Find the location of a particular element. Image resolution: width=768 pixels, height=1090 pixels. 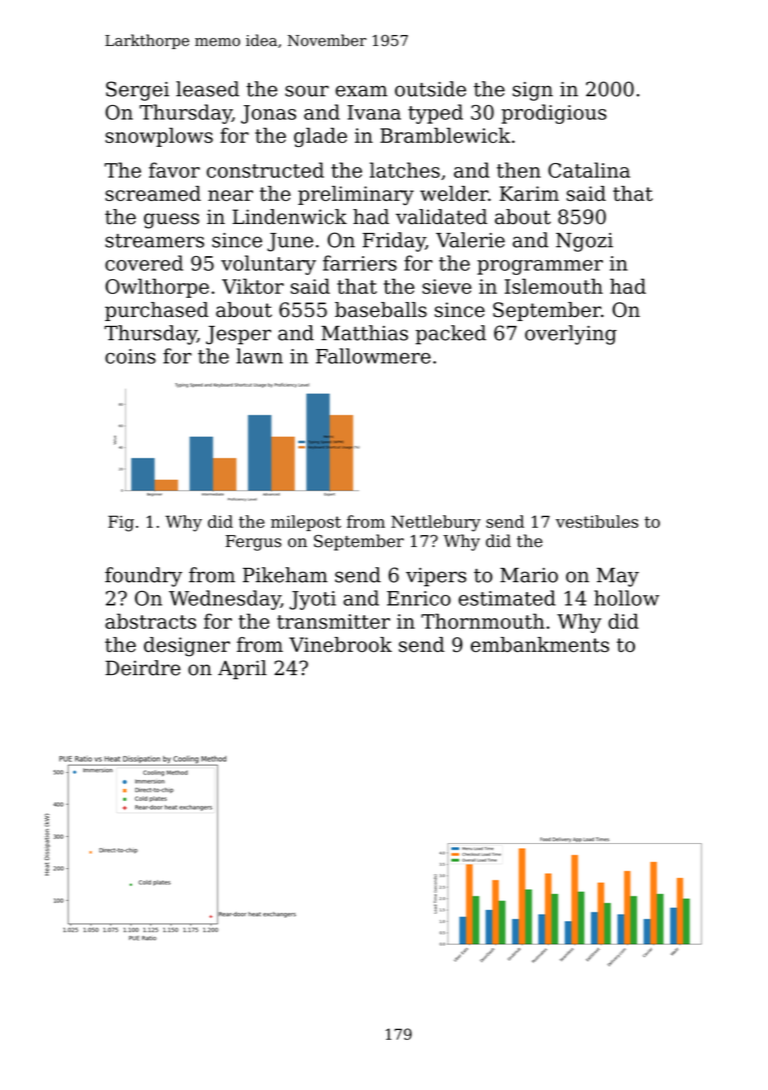

Sergei is located at coordinates (137, 91).
